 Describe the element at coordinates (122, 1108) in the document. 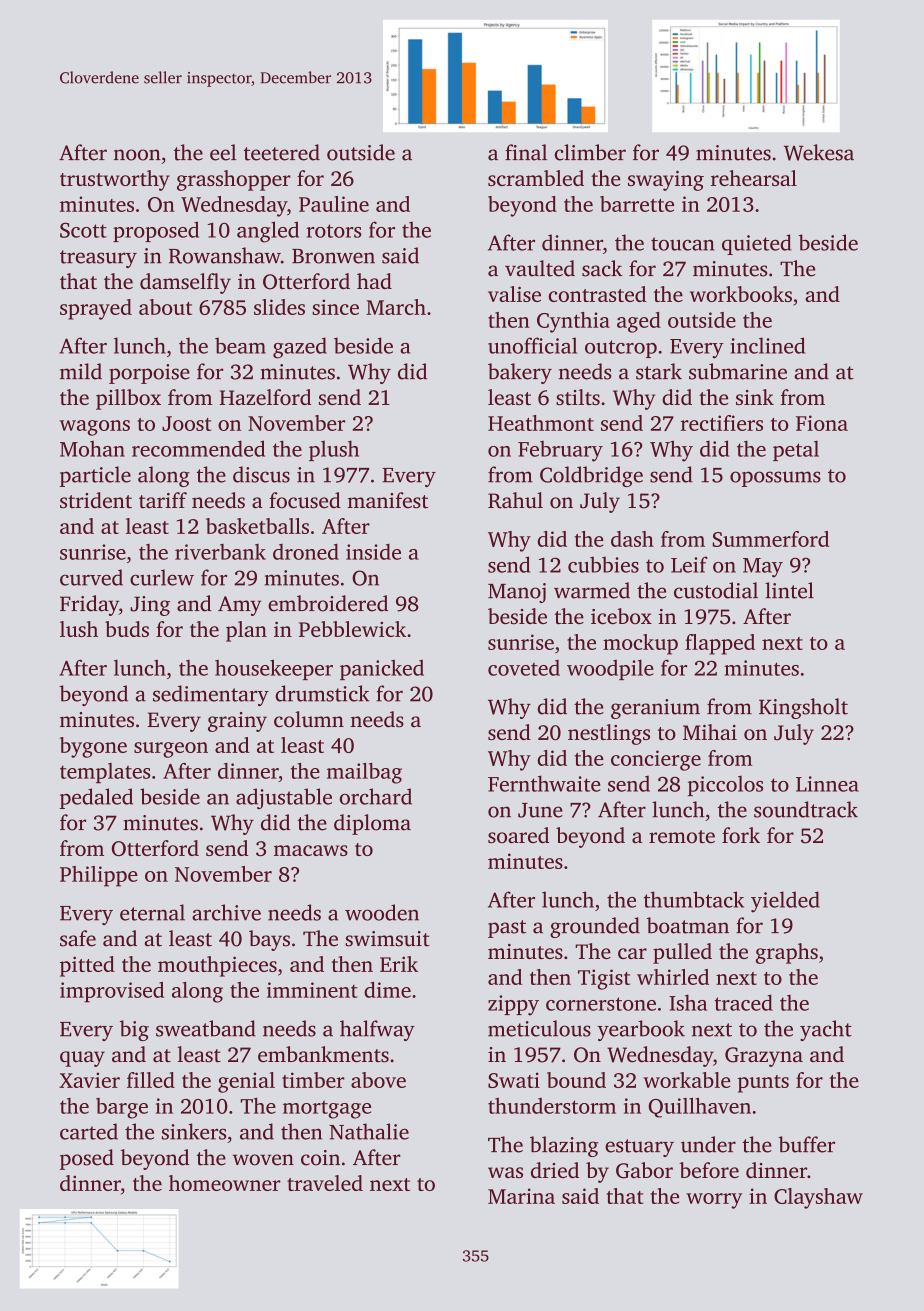

I see `barge` at that location.
